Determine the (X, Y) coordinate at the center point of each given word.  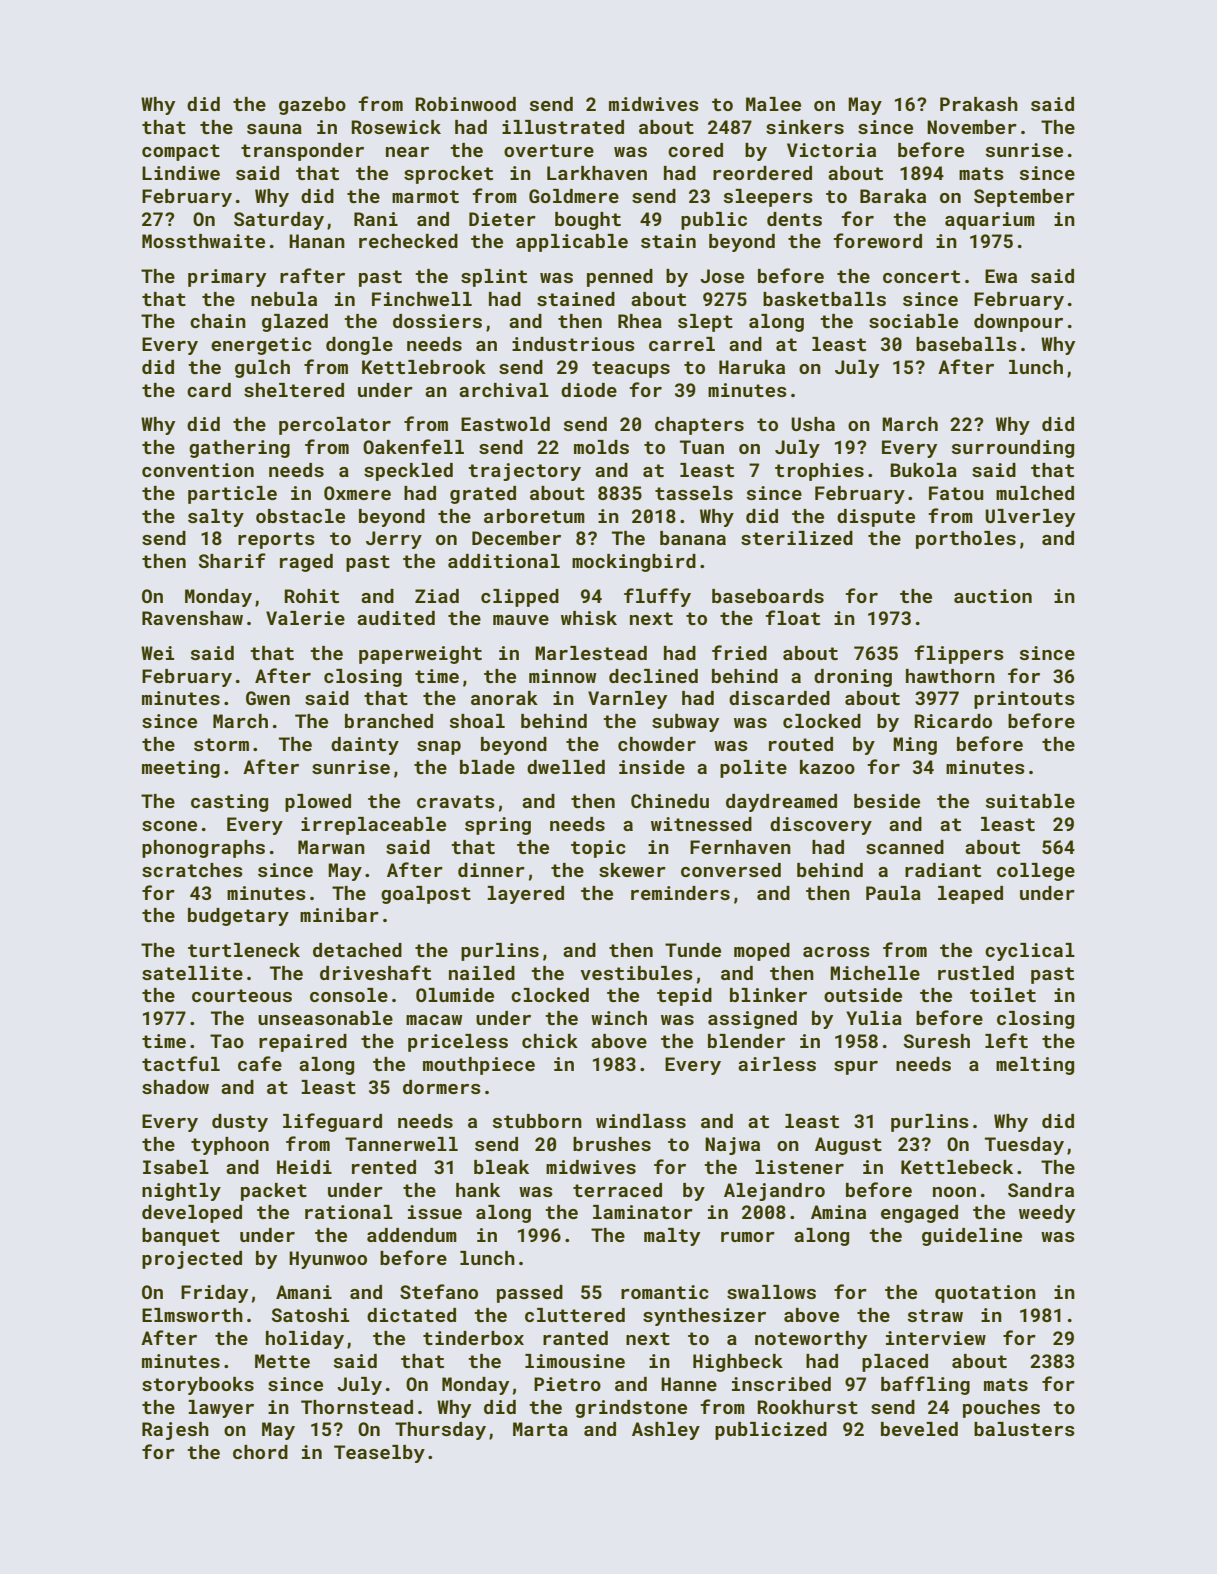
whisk (589, 618)
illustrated (563, 127)
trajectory (524, 472)
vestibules (637, 973)
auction (993, 596)
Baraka (893, 196)
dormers (442, 1087)
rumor (748, 1237)
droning (853, 678)
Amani (304, 1292)
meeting (181, 769)
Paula (893, 893)
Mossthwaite (203, 241)
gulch (262, 369)
